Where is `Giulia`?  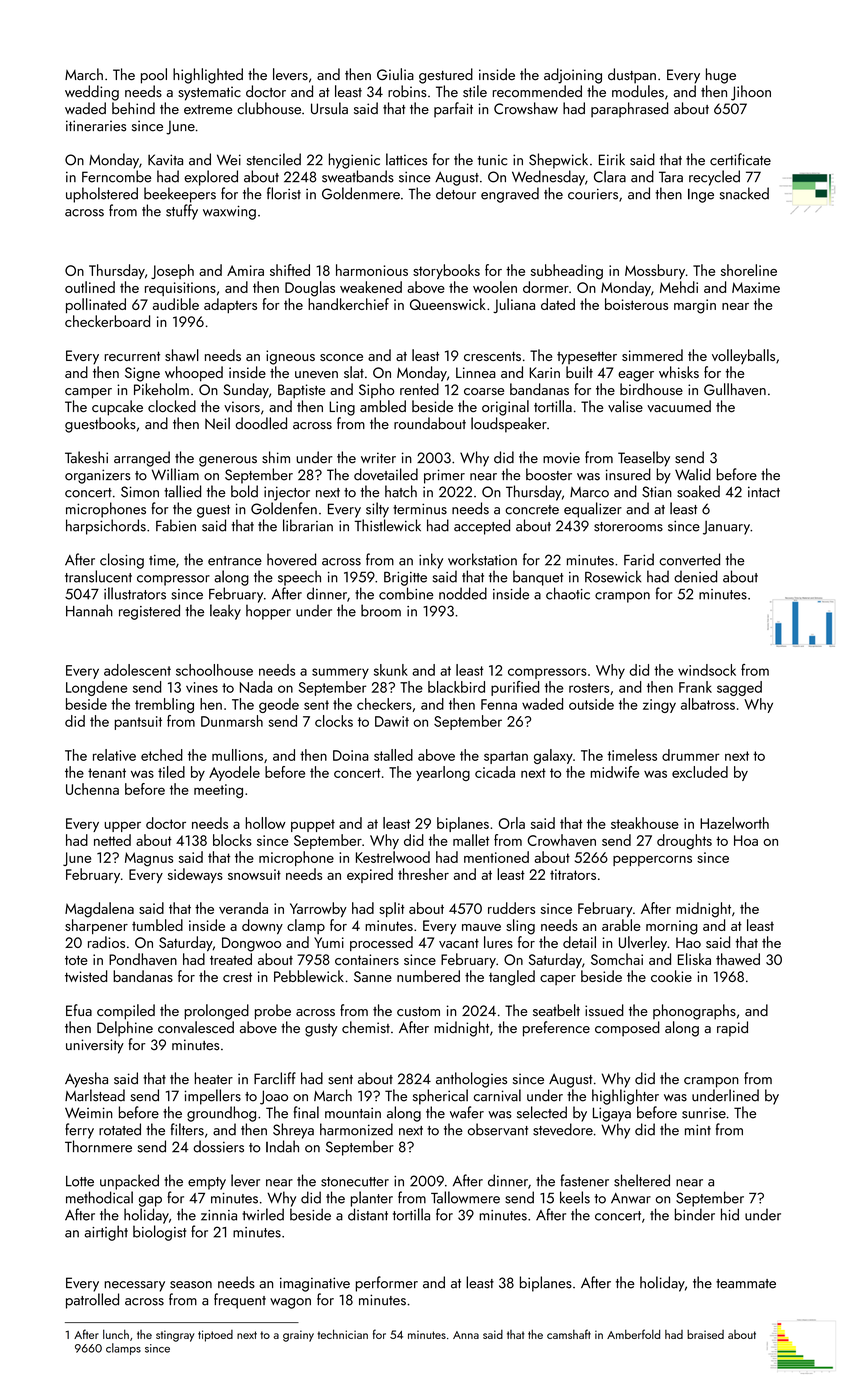
Giulia is located at coordinates (395, 74).
